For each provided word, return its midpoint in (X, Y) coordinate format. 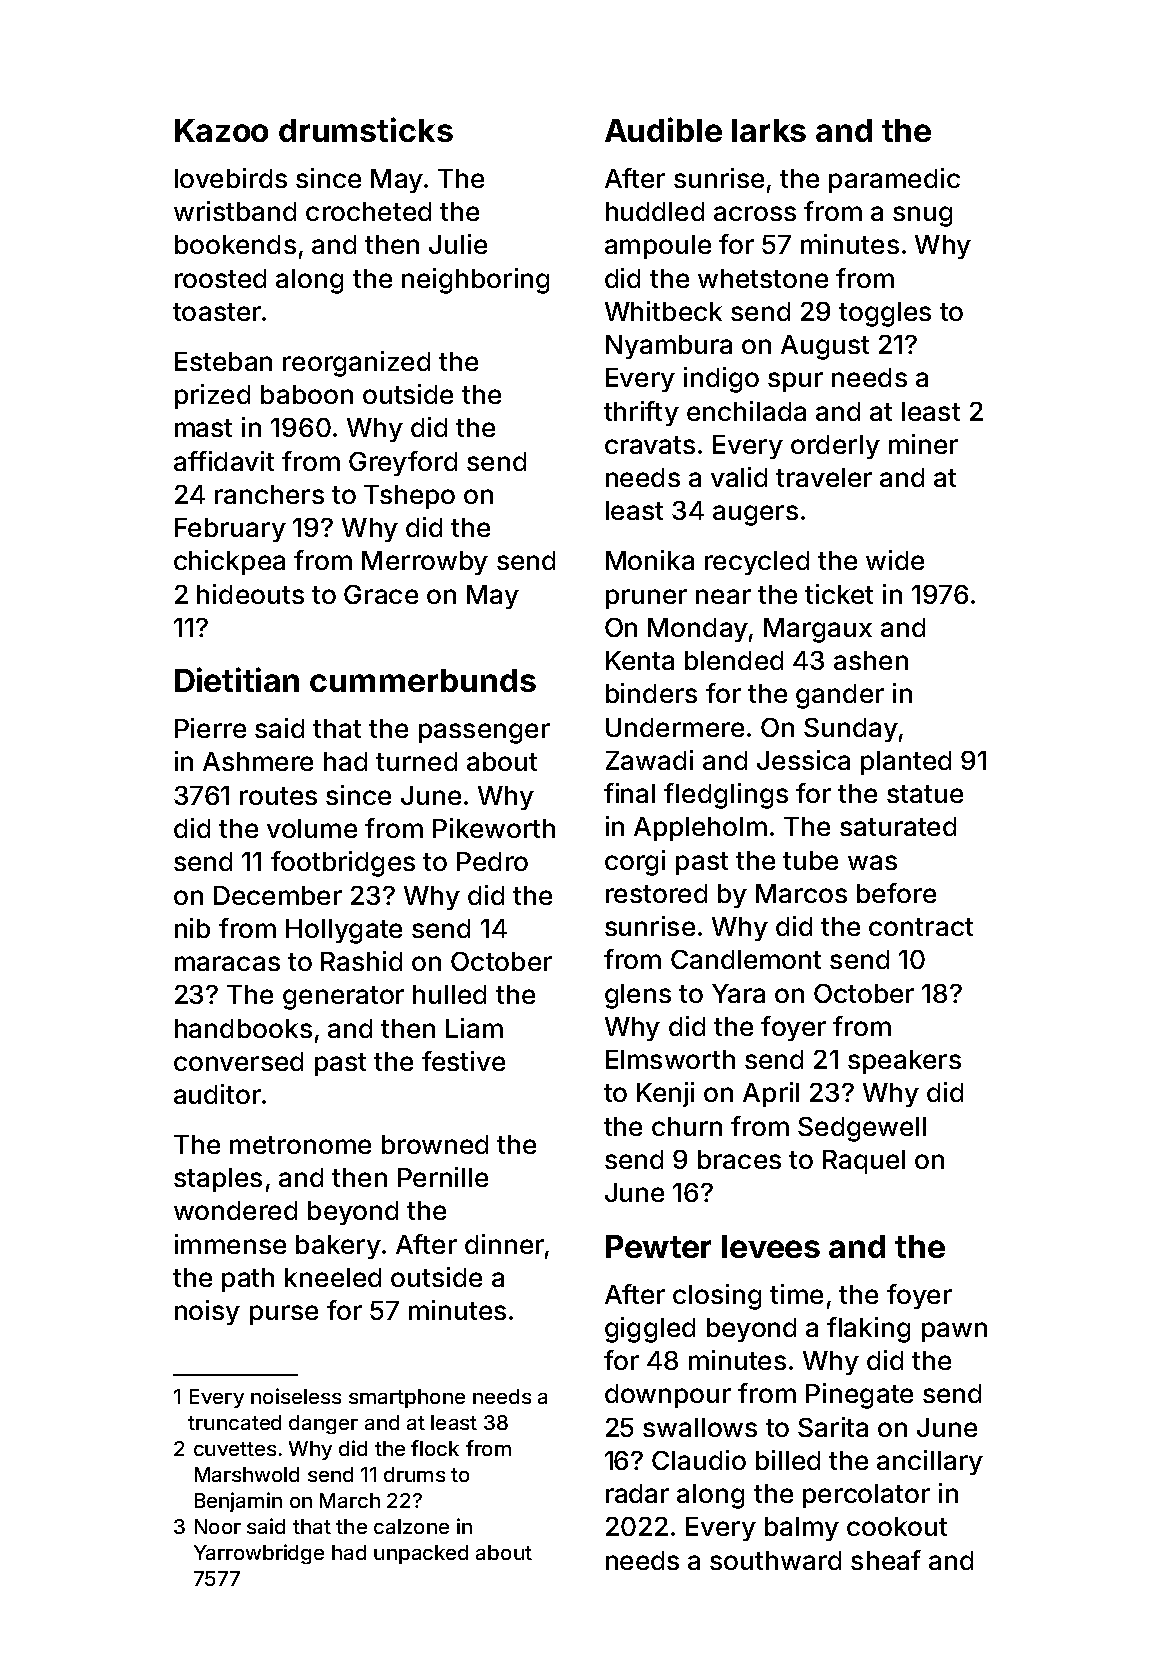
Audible (663, 129)
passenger (484, 733)
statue (925, 794)
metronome (300, 1145)
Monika (650, 560)
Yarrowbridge (259, 1554)
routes (278, 796)
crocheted (368, 211)
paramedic (894, 180)
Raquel (864, 1162)
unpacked (421, 1554)
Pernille (443, 1177)
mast (203, 428)
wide (895, 560)
